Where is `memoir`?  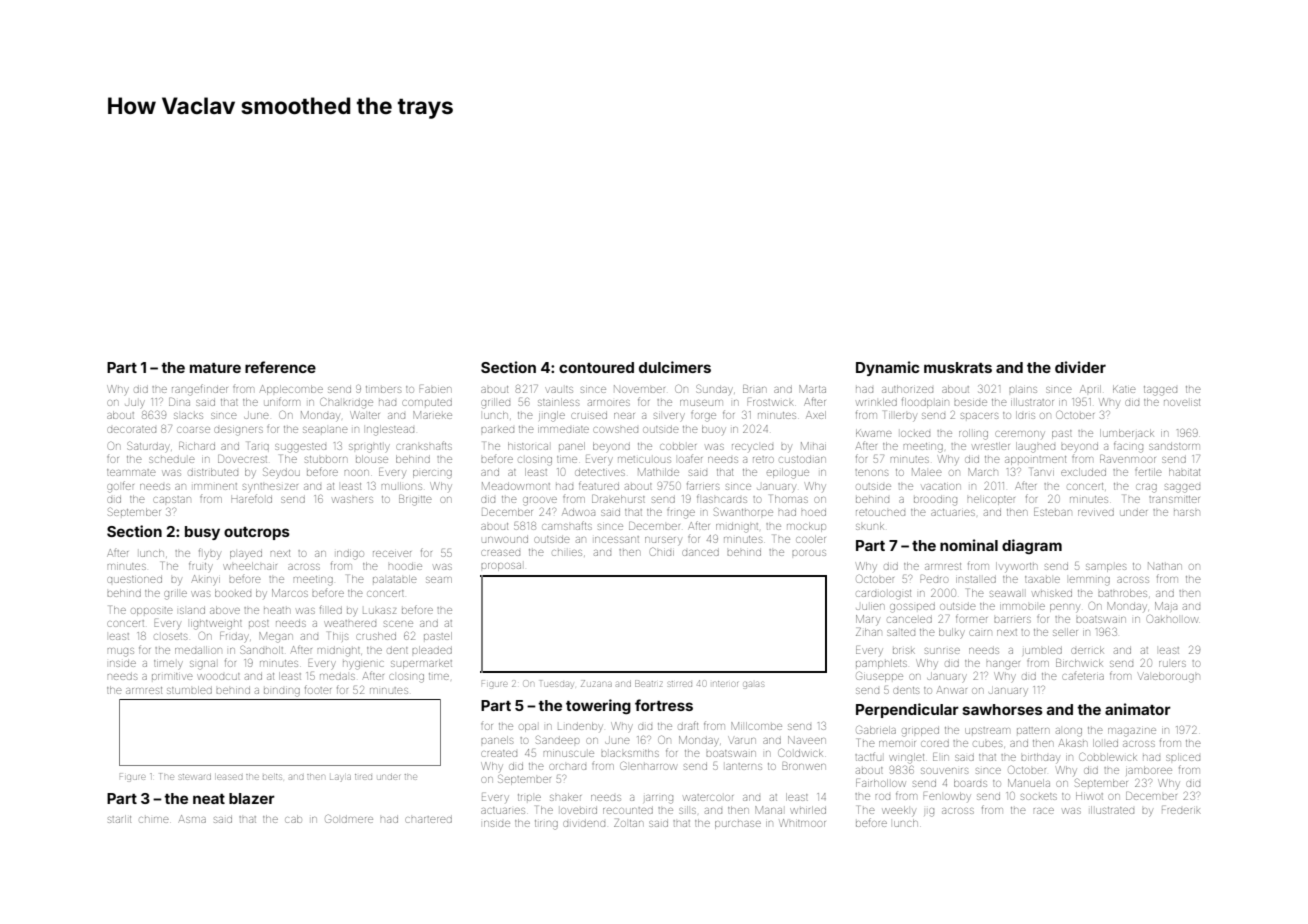
memoir is located at coordinates (897, 744).
